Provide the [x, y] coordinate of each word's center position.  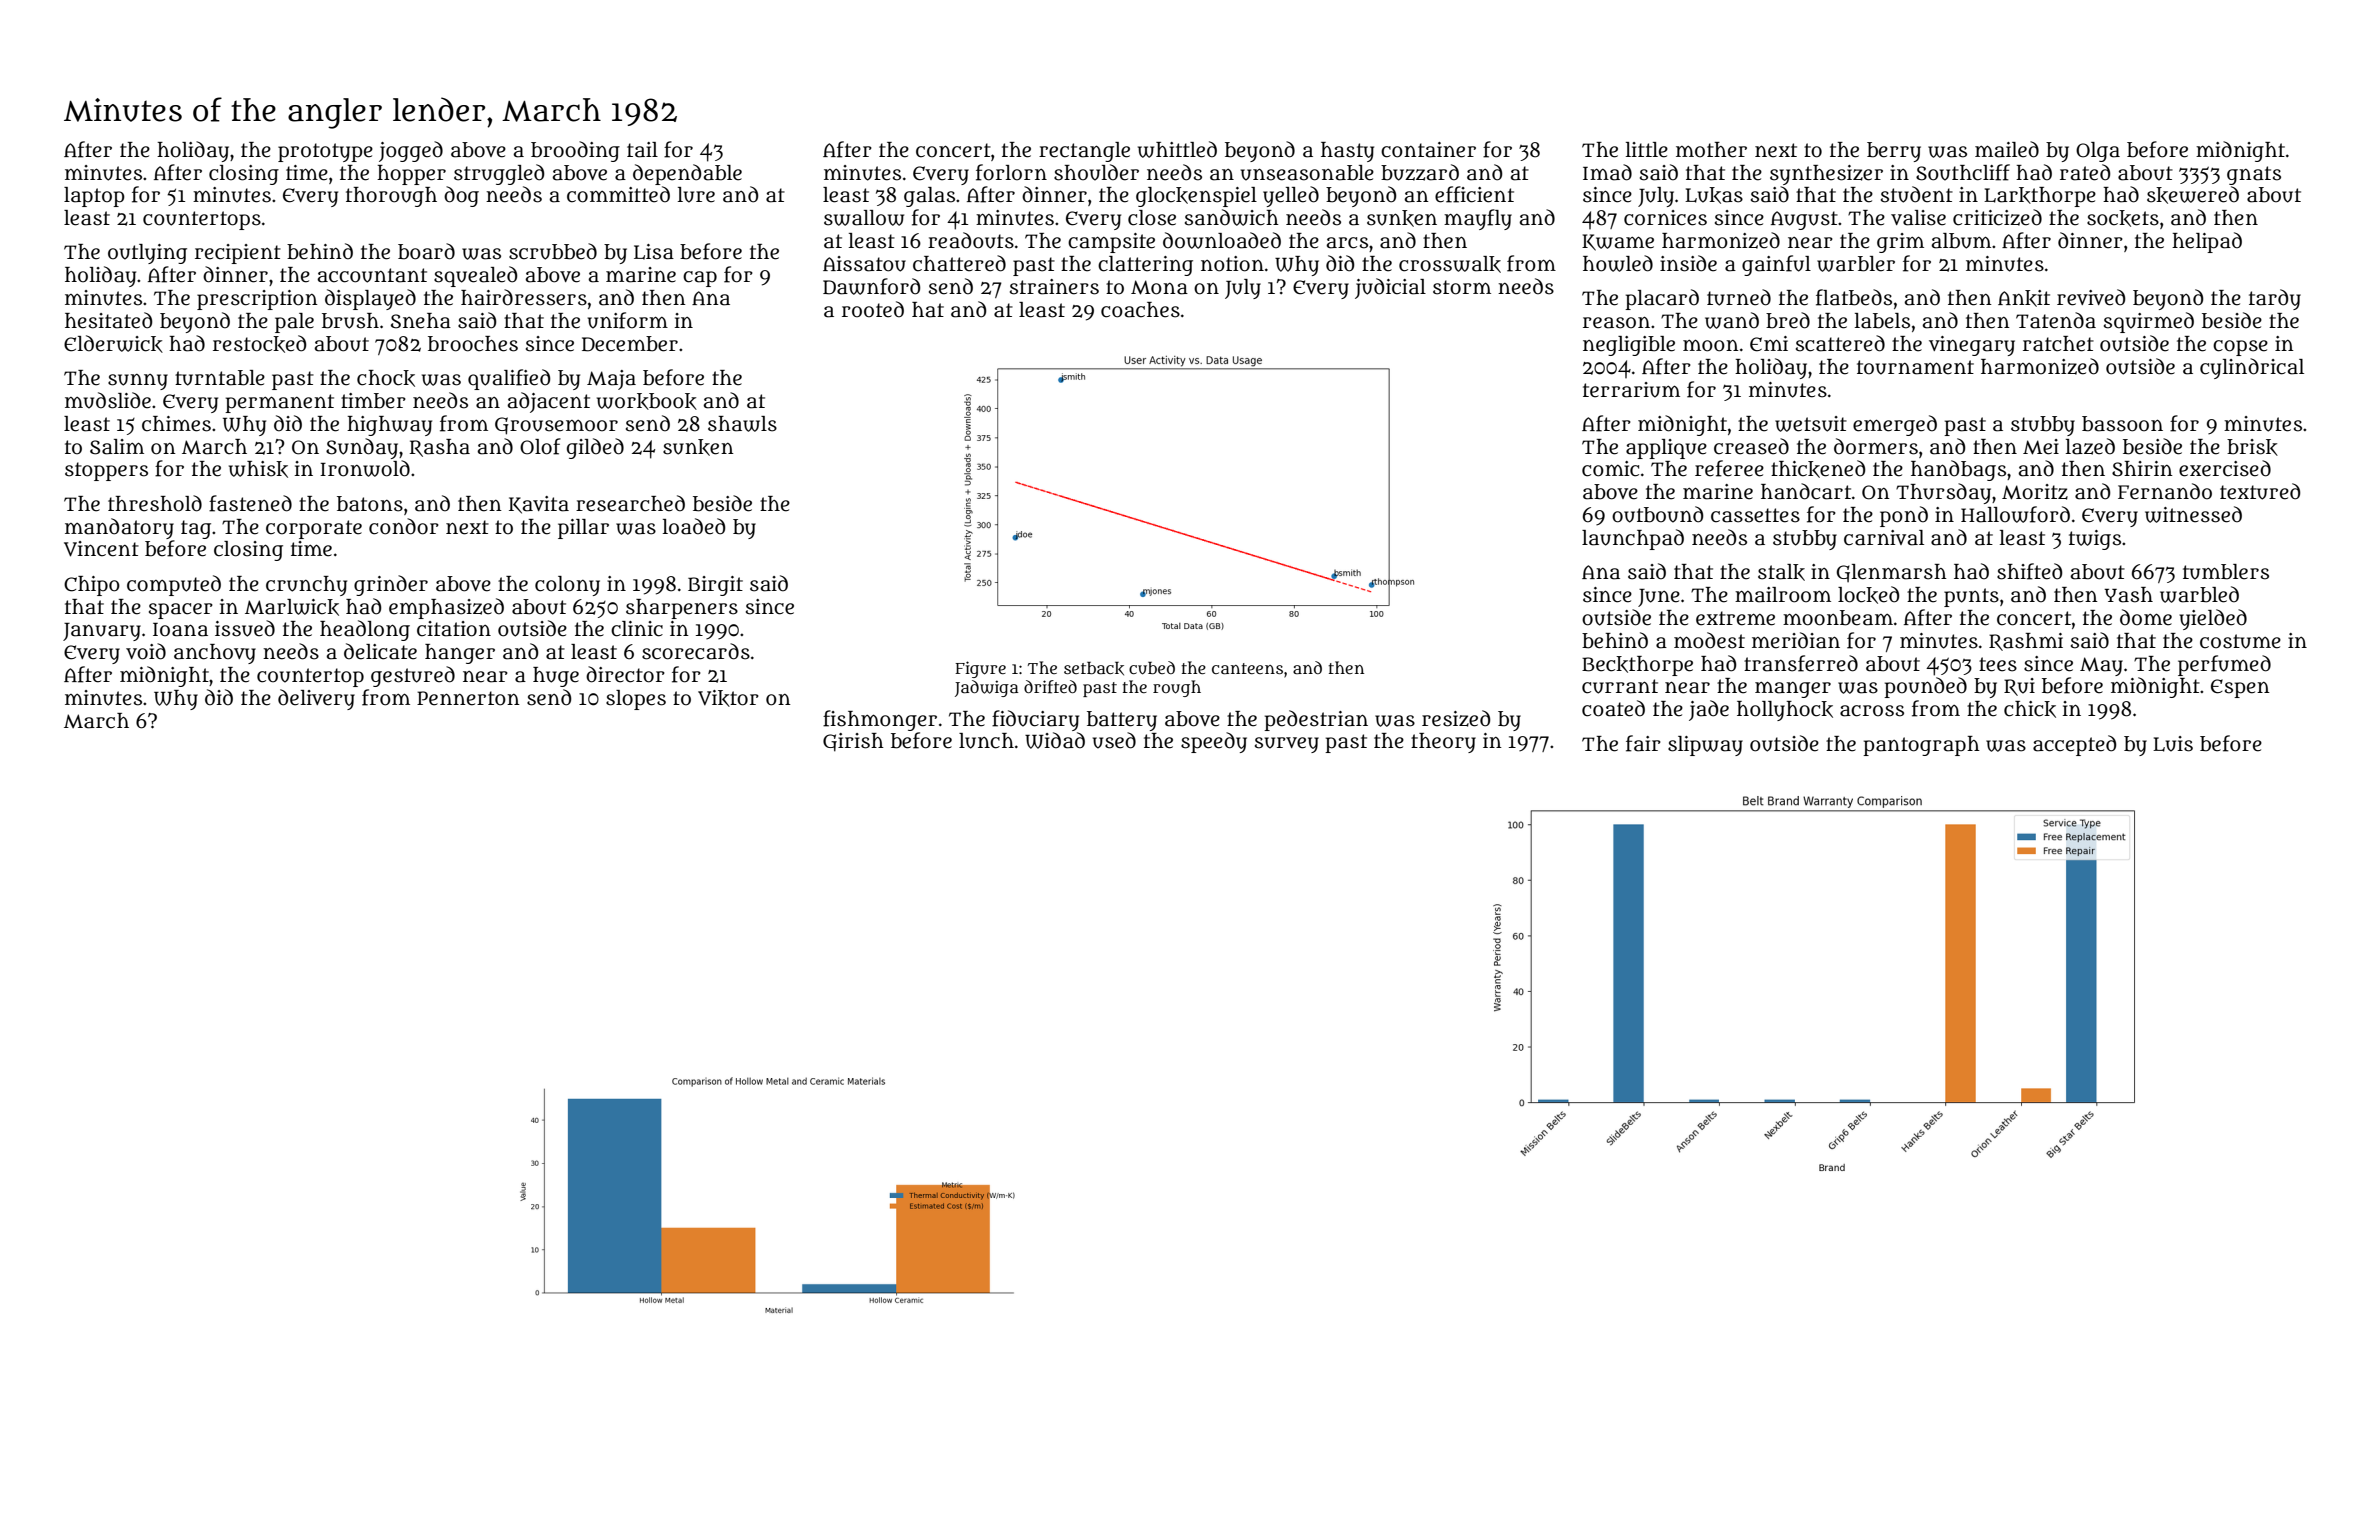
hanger [460, 654]
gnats [2254, 175]
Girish [853, 742]
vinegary [1972, 346]
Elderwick [113, 344]
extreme [1735, 618]
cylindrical [2252, 368]
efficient [1474, 194]
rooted [873, 309]
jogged [411, 151]
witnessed [2193, 514]
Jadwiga [986, 688]
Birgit [715, 586]
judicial [1390, 288]
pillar [583, 529]
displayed [370, 299]
